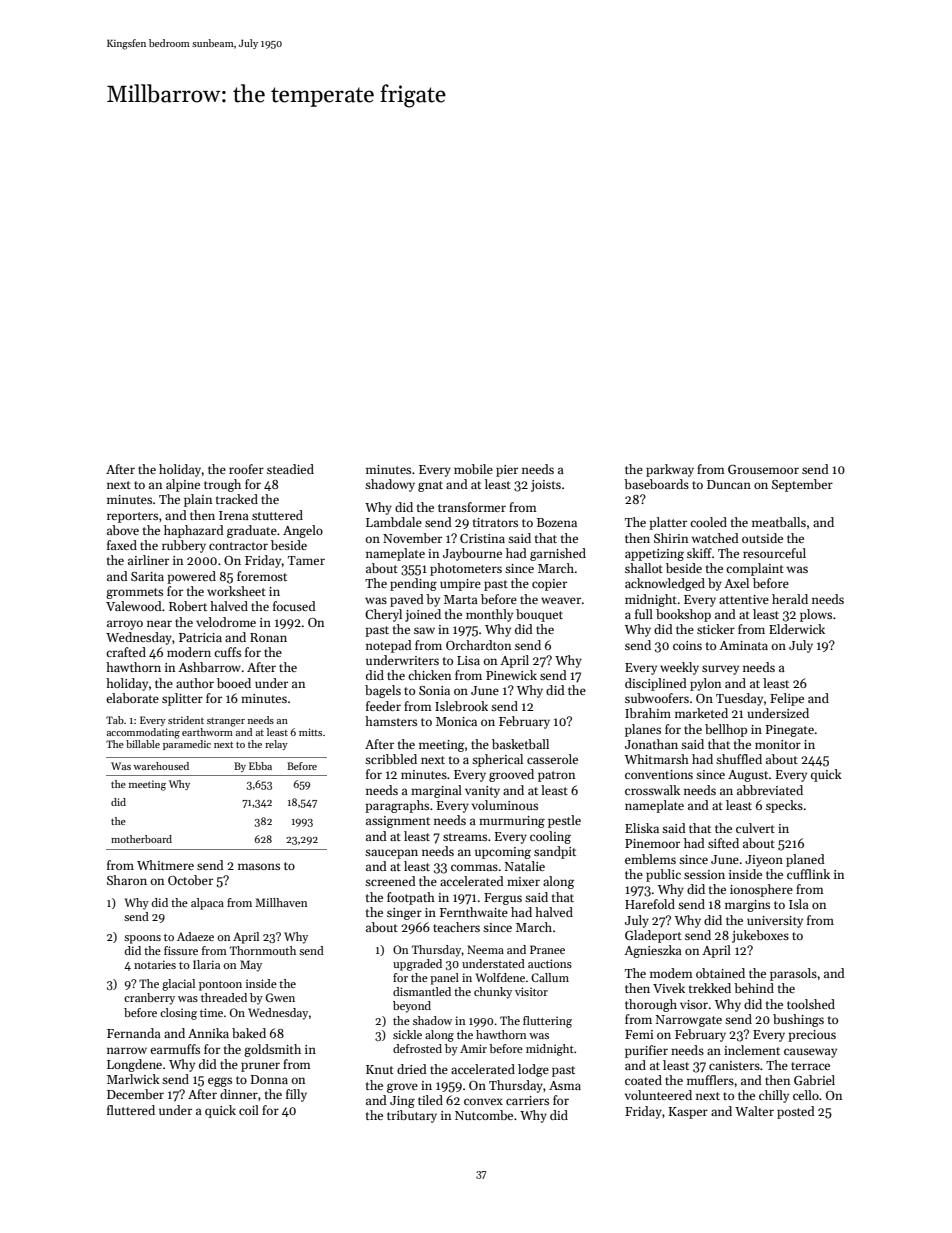  Describe the element at coordinates (639, 1034) in the document. I see `Femi` at that location.
